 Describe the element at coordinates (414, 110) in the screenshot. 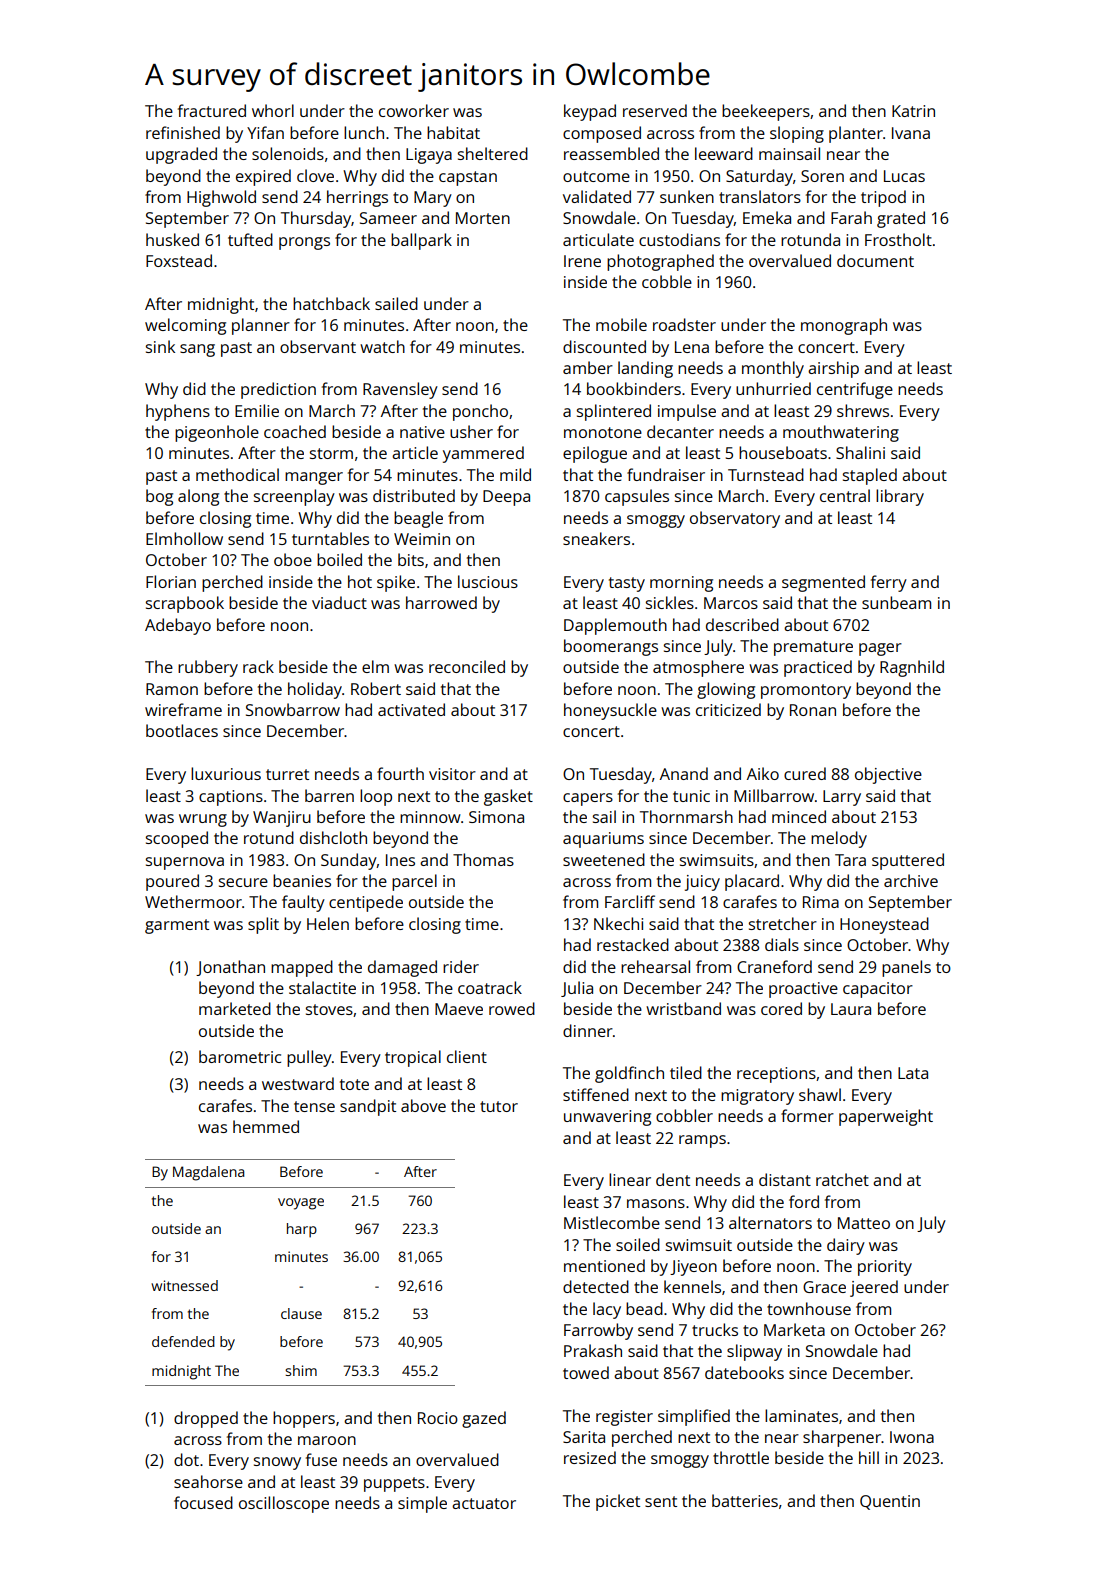

I see `coworker` at that location.
